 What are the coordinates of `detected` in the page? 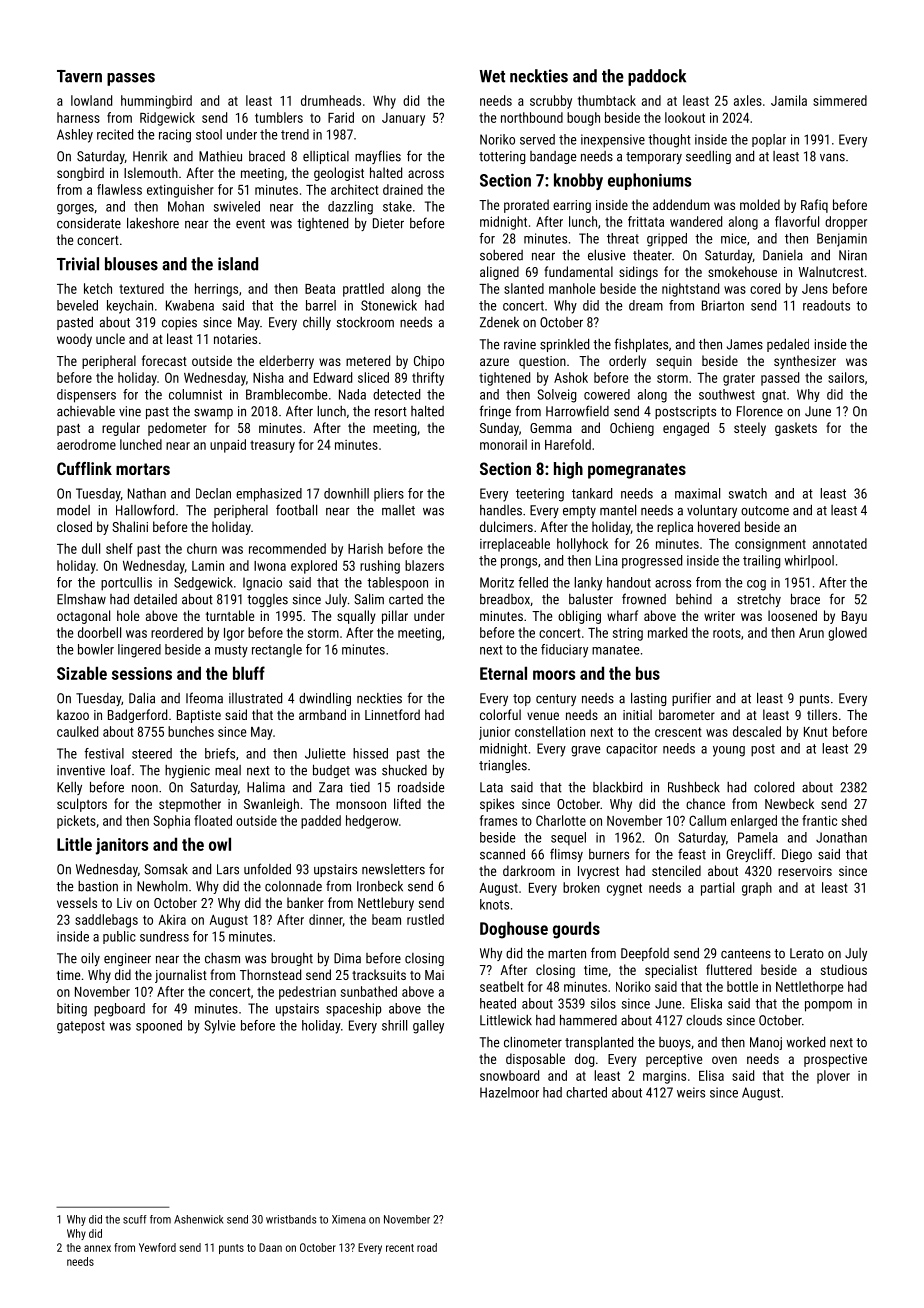 It's located at (396, 394).
